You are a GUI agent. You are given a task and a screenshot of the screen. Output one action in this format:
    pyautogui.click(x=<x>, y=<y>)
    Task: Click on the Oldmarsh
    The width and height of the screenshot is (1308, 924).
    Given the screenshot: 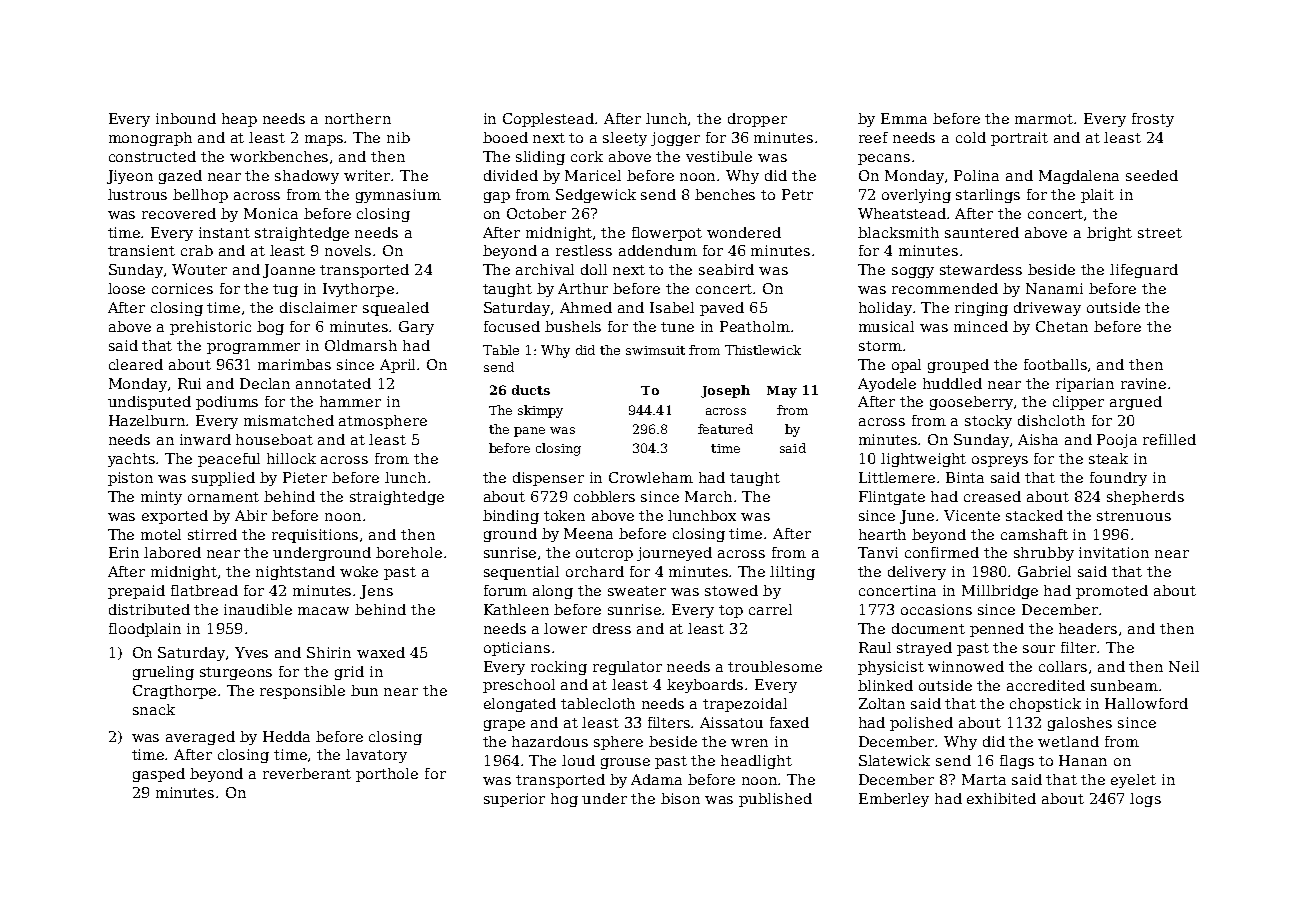 What is the action you would take?
    pyautogui.click(x=361, y=345)
